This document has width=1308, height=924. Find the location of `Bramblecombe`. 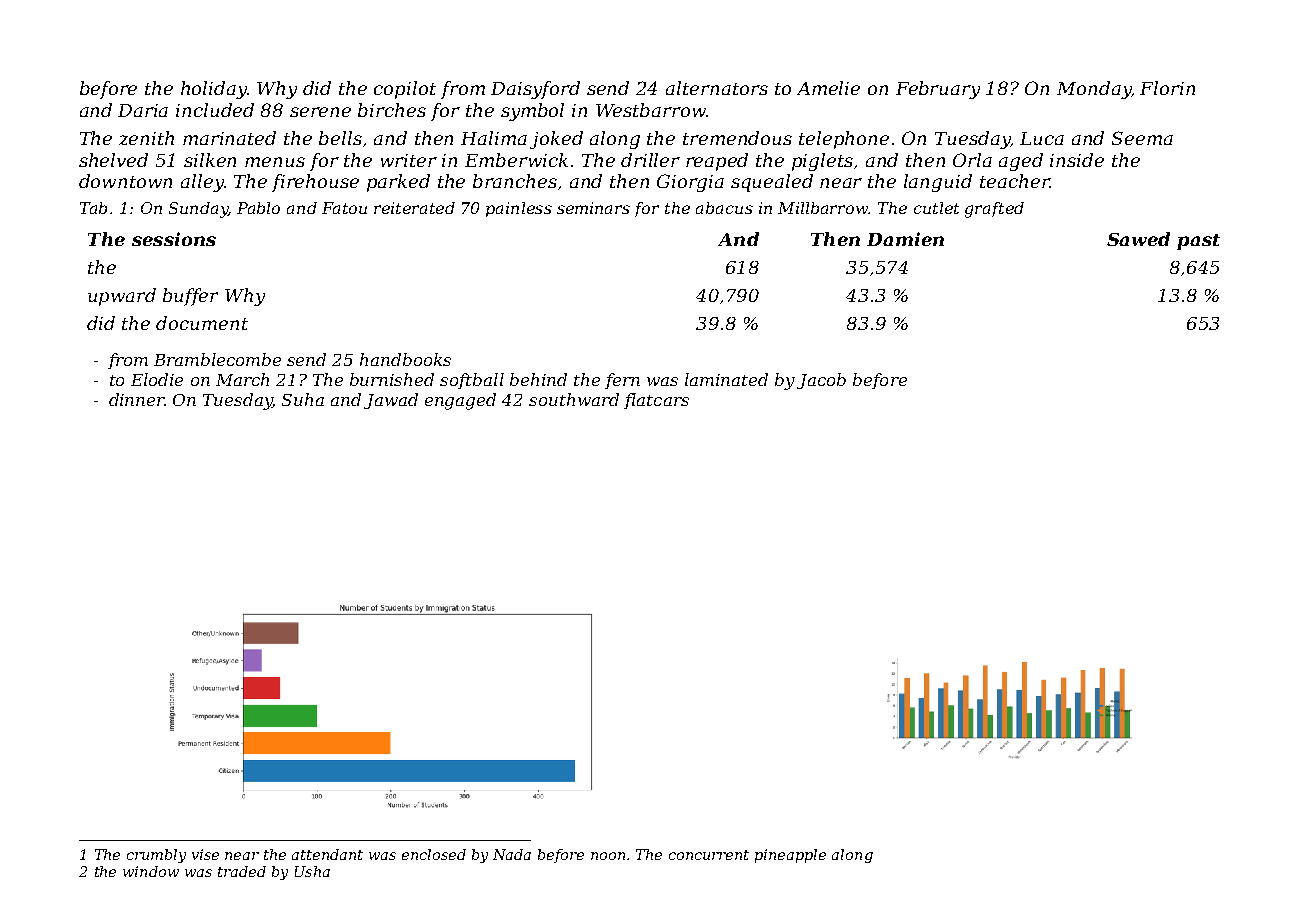

Bramblecombe is located at coordinates (217, 359).
